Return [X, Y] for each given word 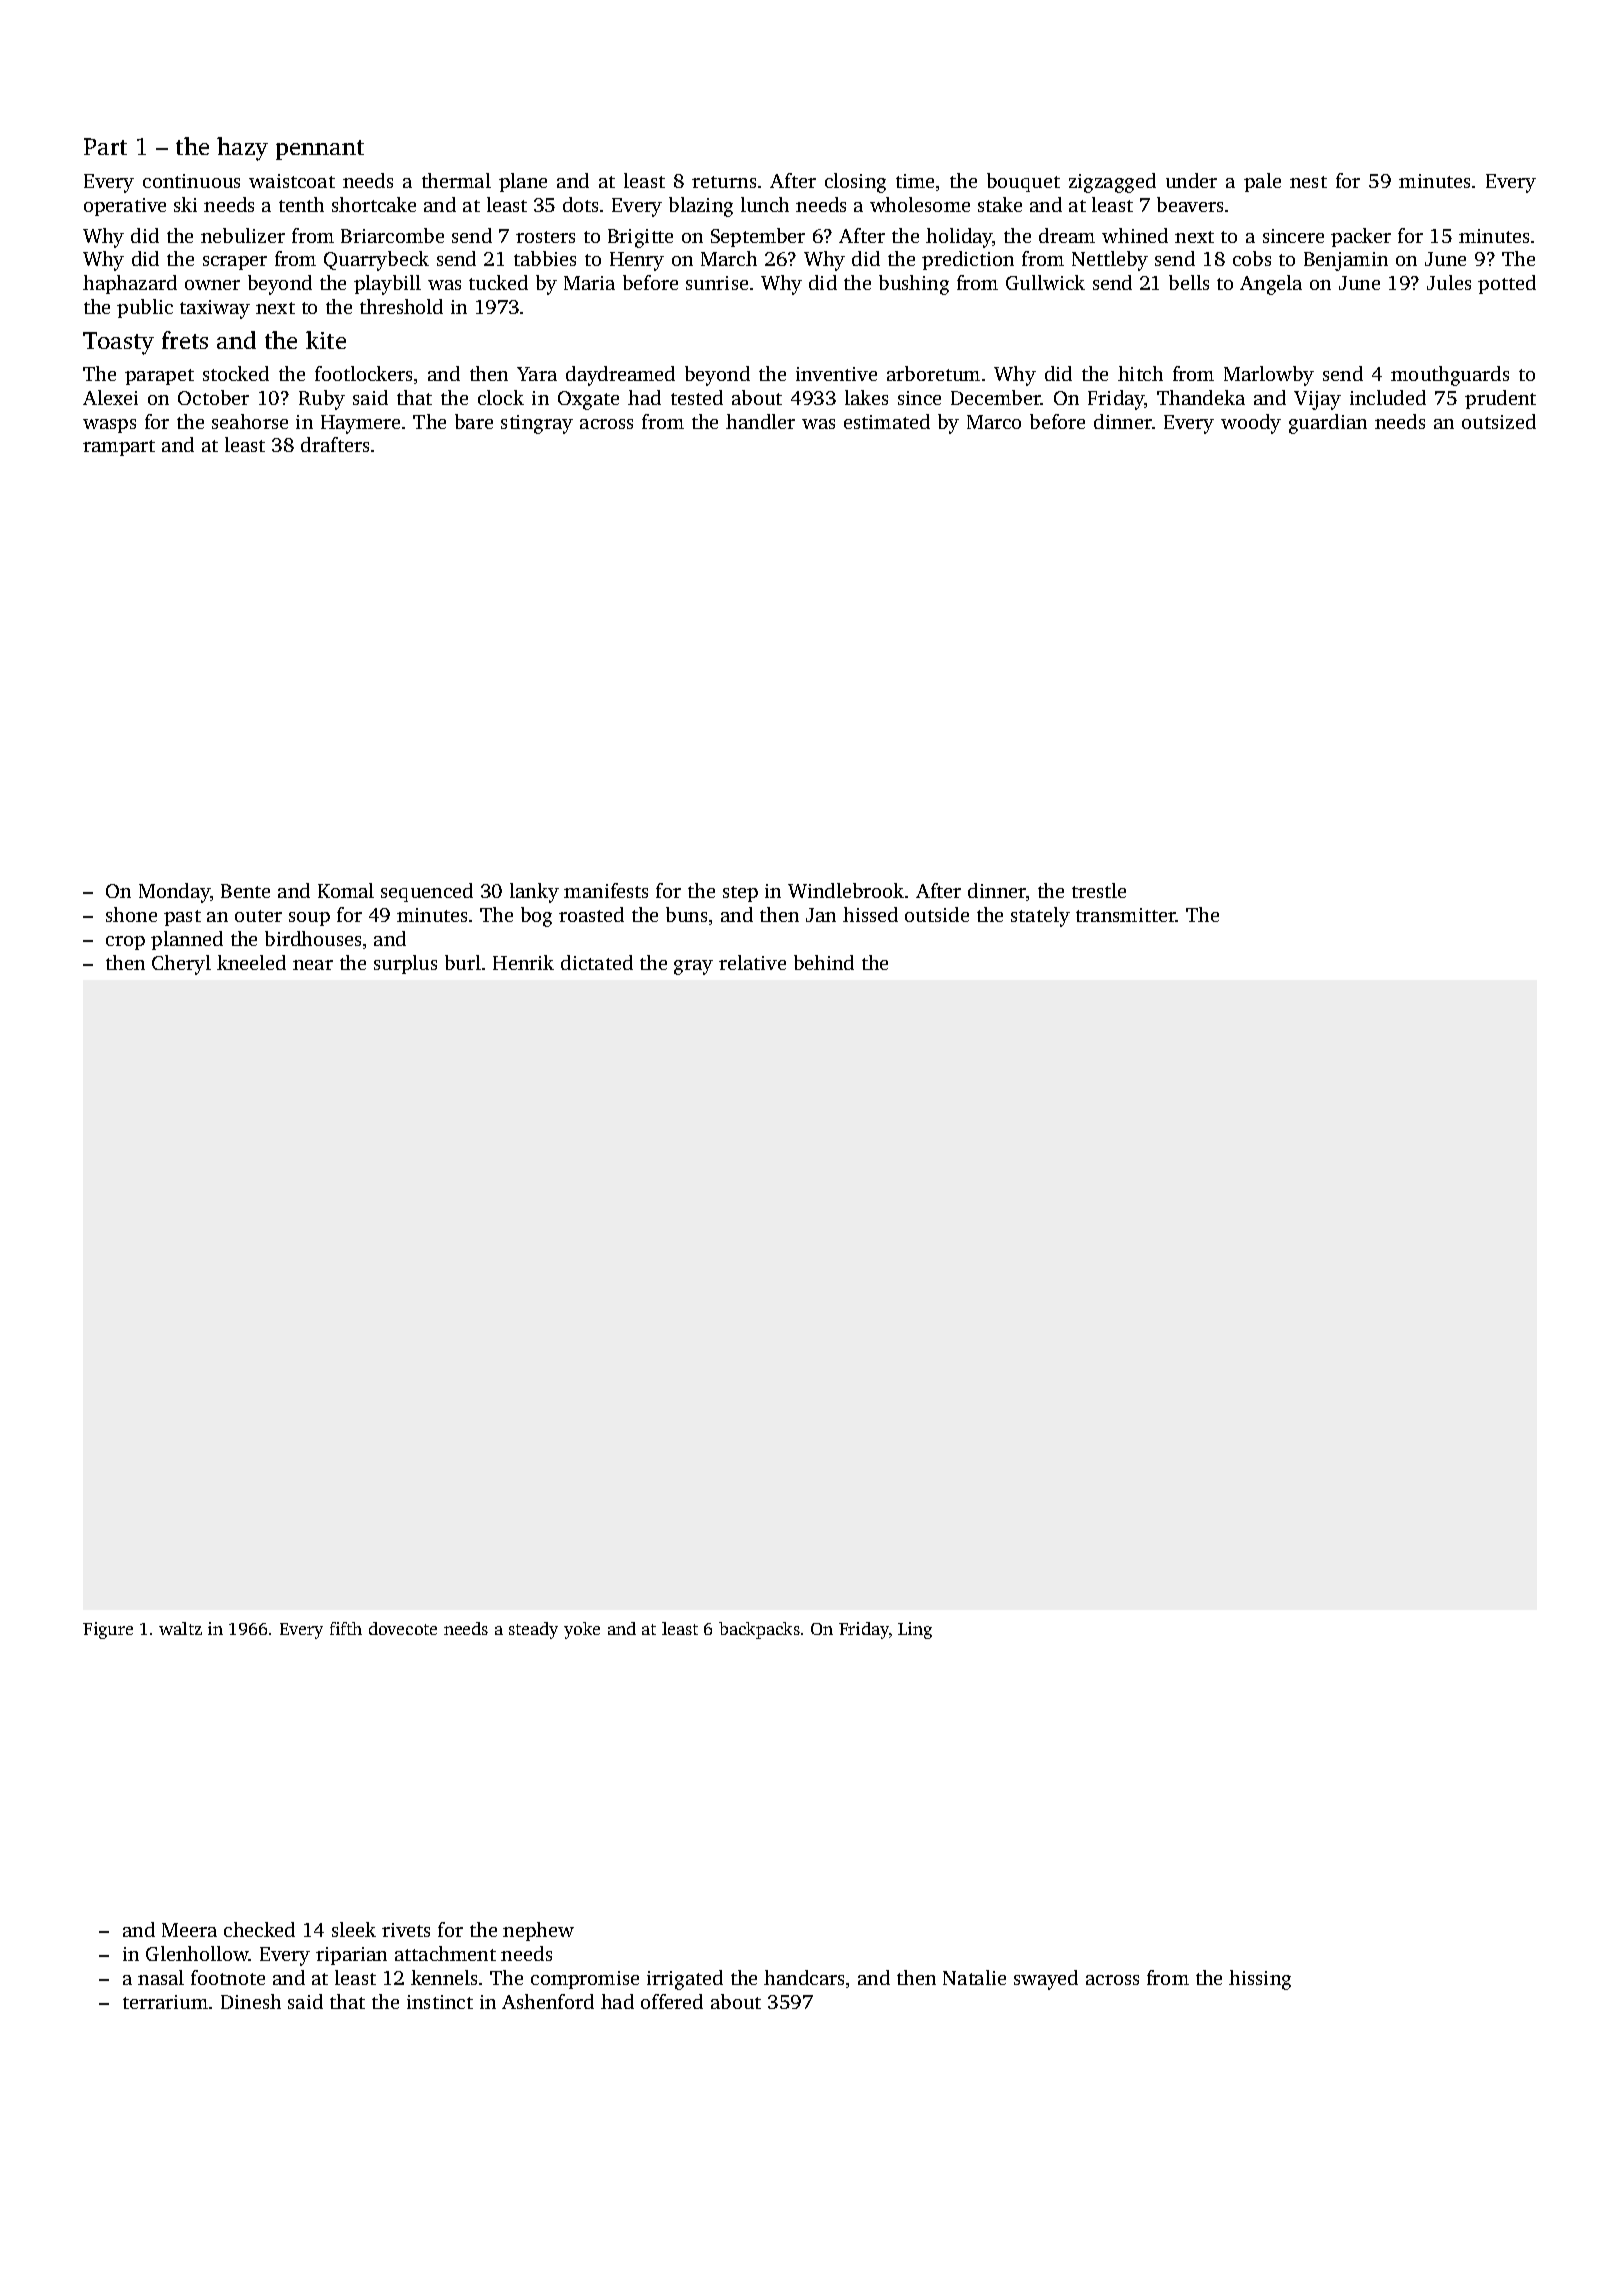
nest [1308, 182]
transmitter [1126, 915]
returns [724, 182]
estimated [887, 421]
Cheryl [181, 965]
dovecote [403, 1628]
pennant [320, 150]
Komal [346, 890]
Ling [915, 1630]
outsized [1499, 421]
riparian [351, 1956]
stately [1040, 917]
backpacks [759, 1630]
